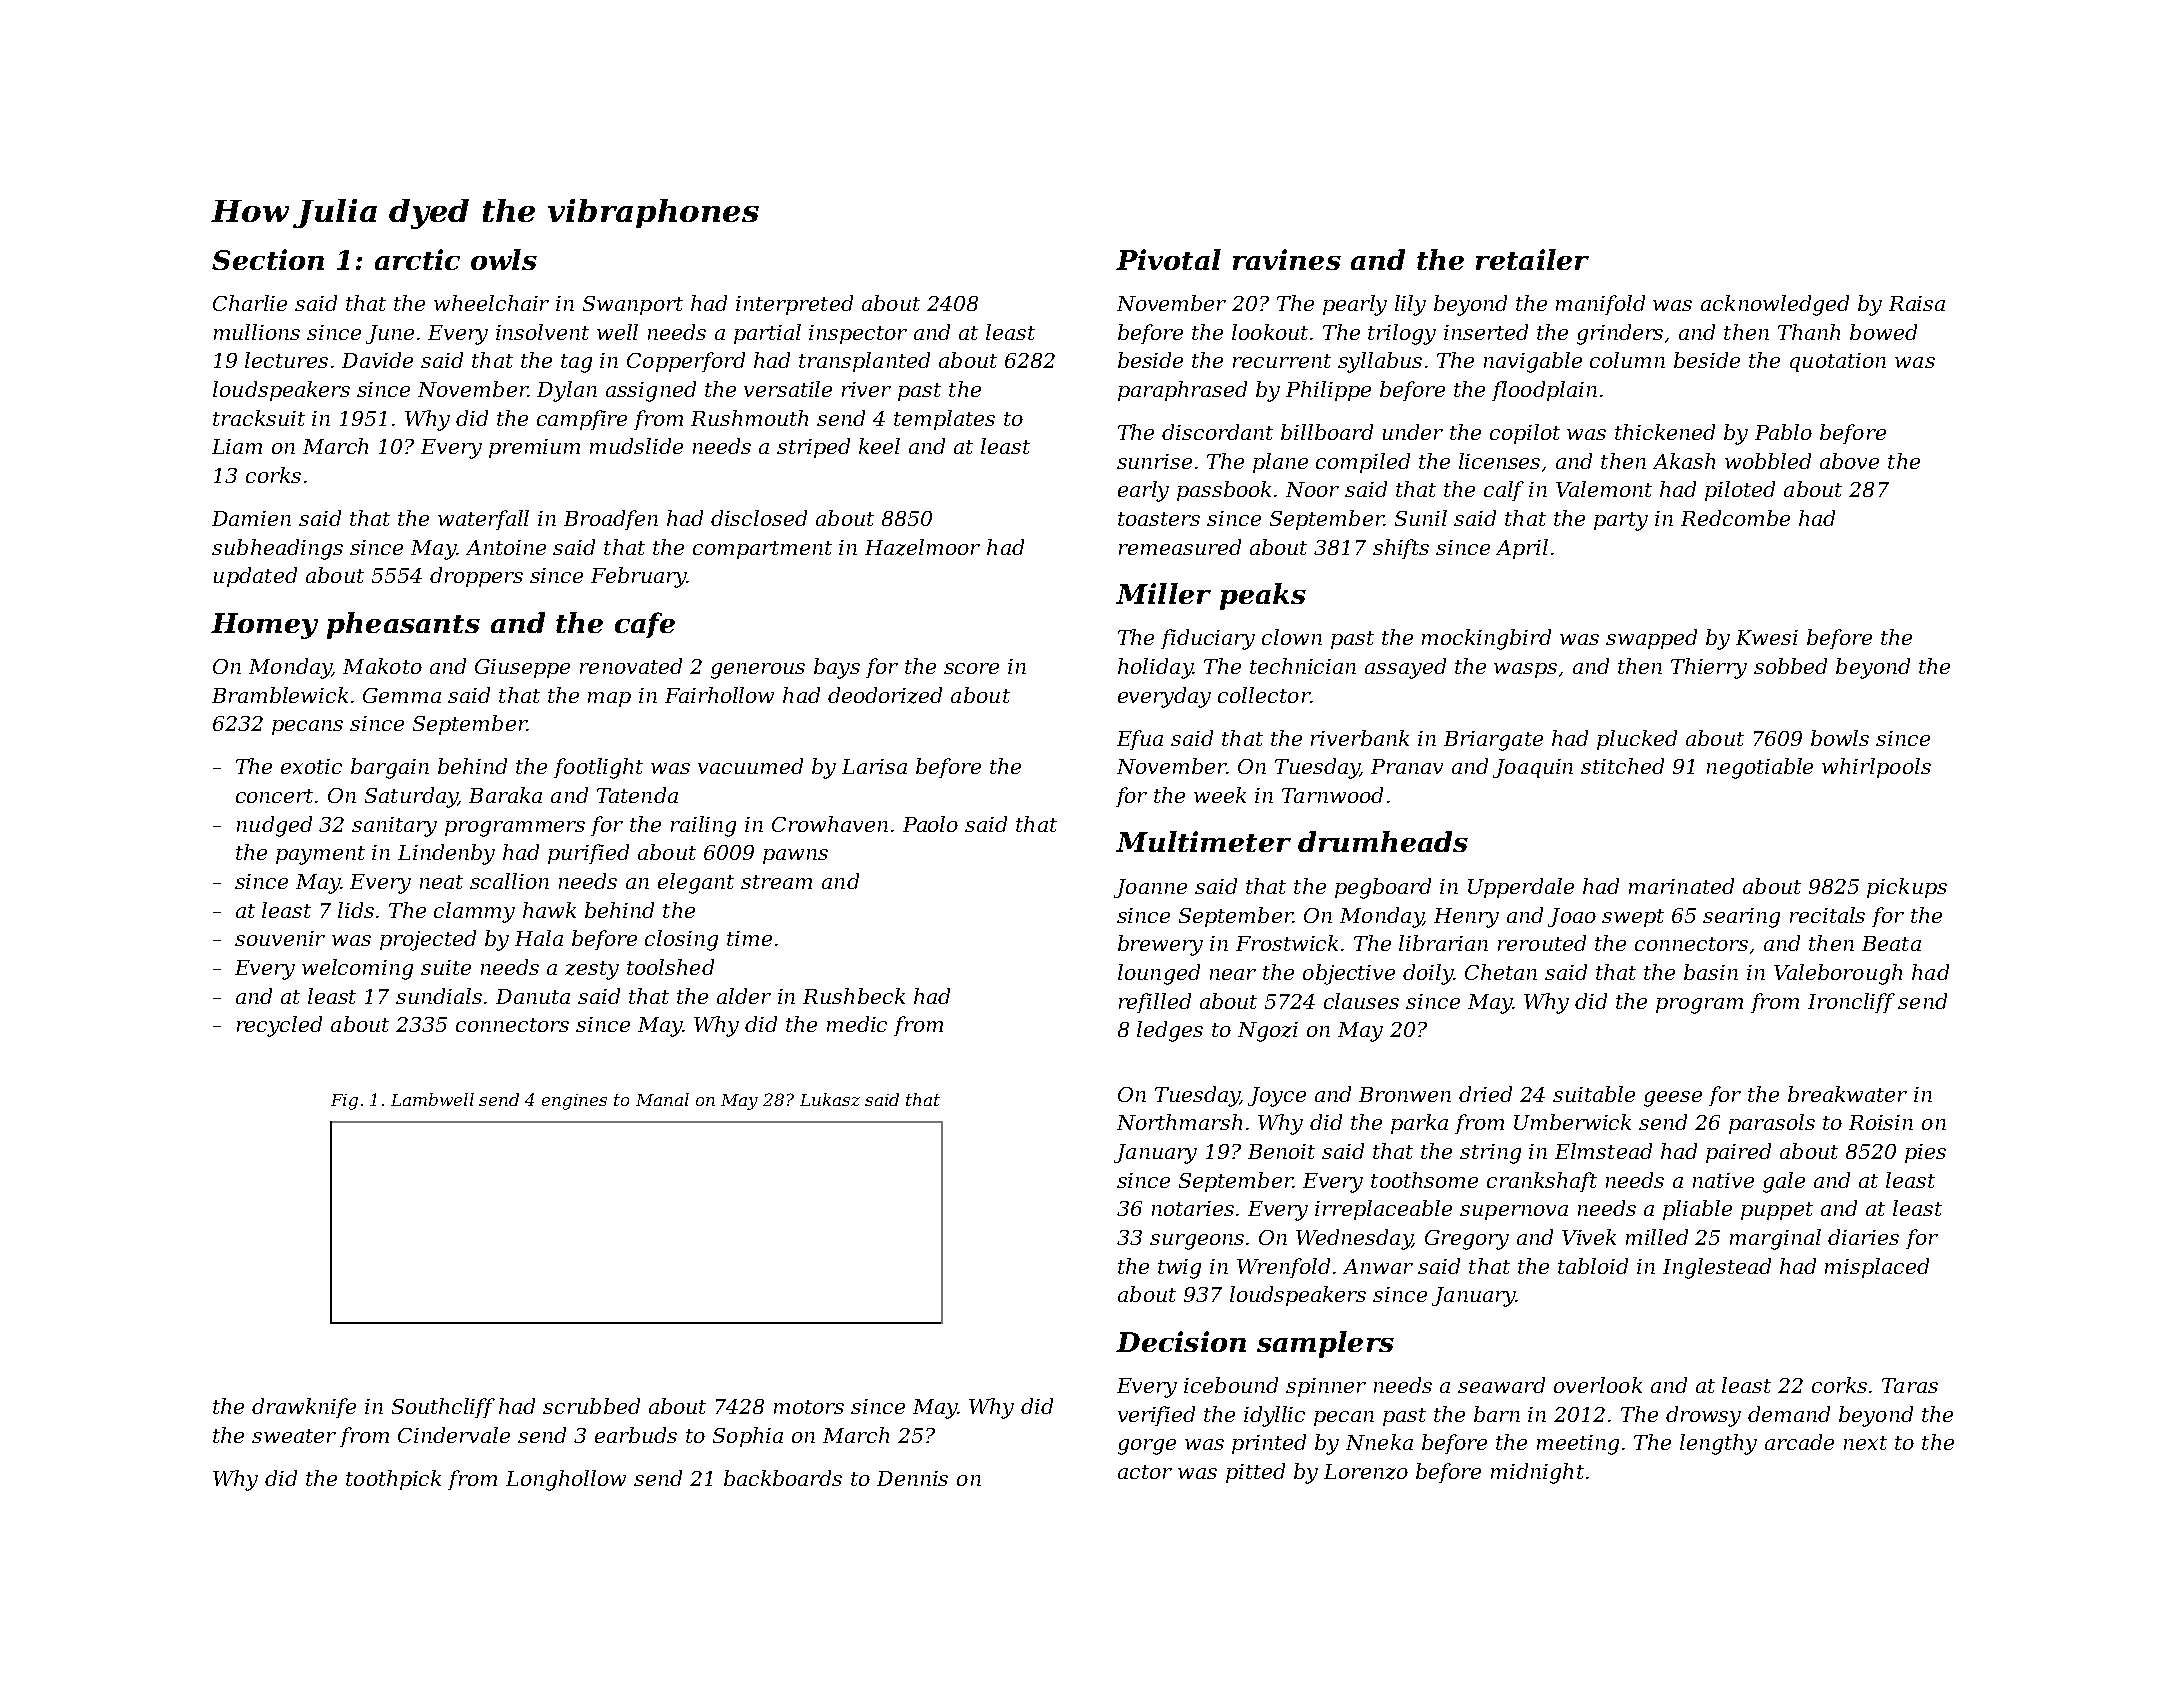 This screenshot has height=1683, width=2178. Describe the element at coordinates (1486, 332) in the screenshot. I see `inserted` at that location.
